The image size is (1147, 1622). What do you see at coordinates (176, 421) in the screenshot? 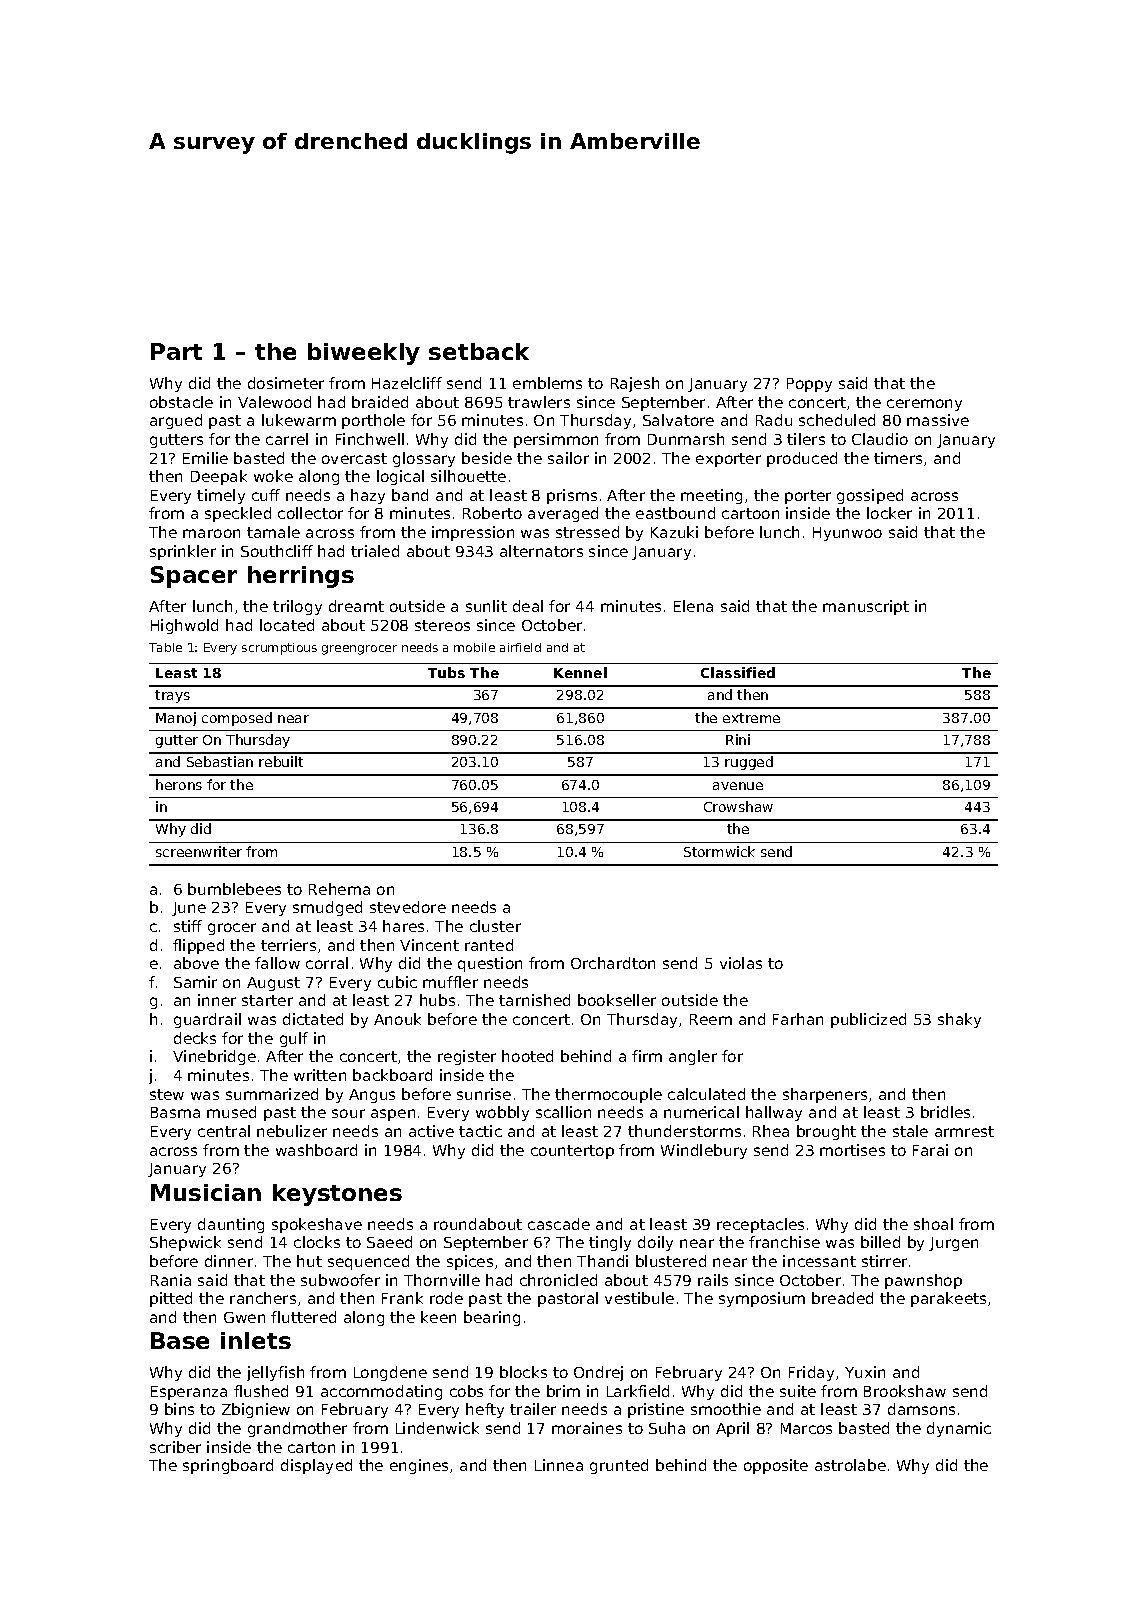
I see `argued` at bounding box center [176, 421].
